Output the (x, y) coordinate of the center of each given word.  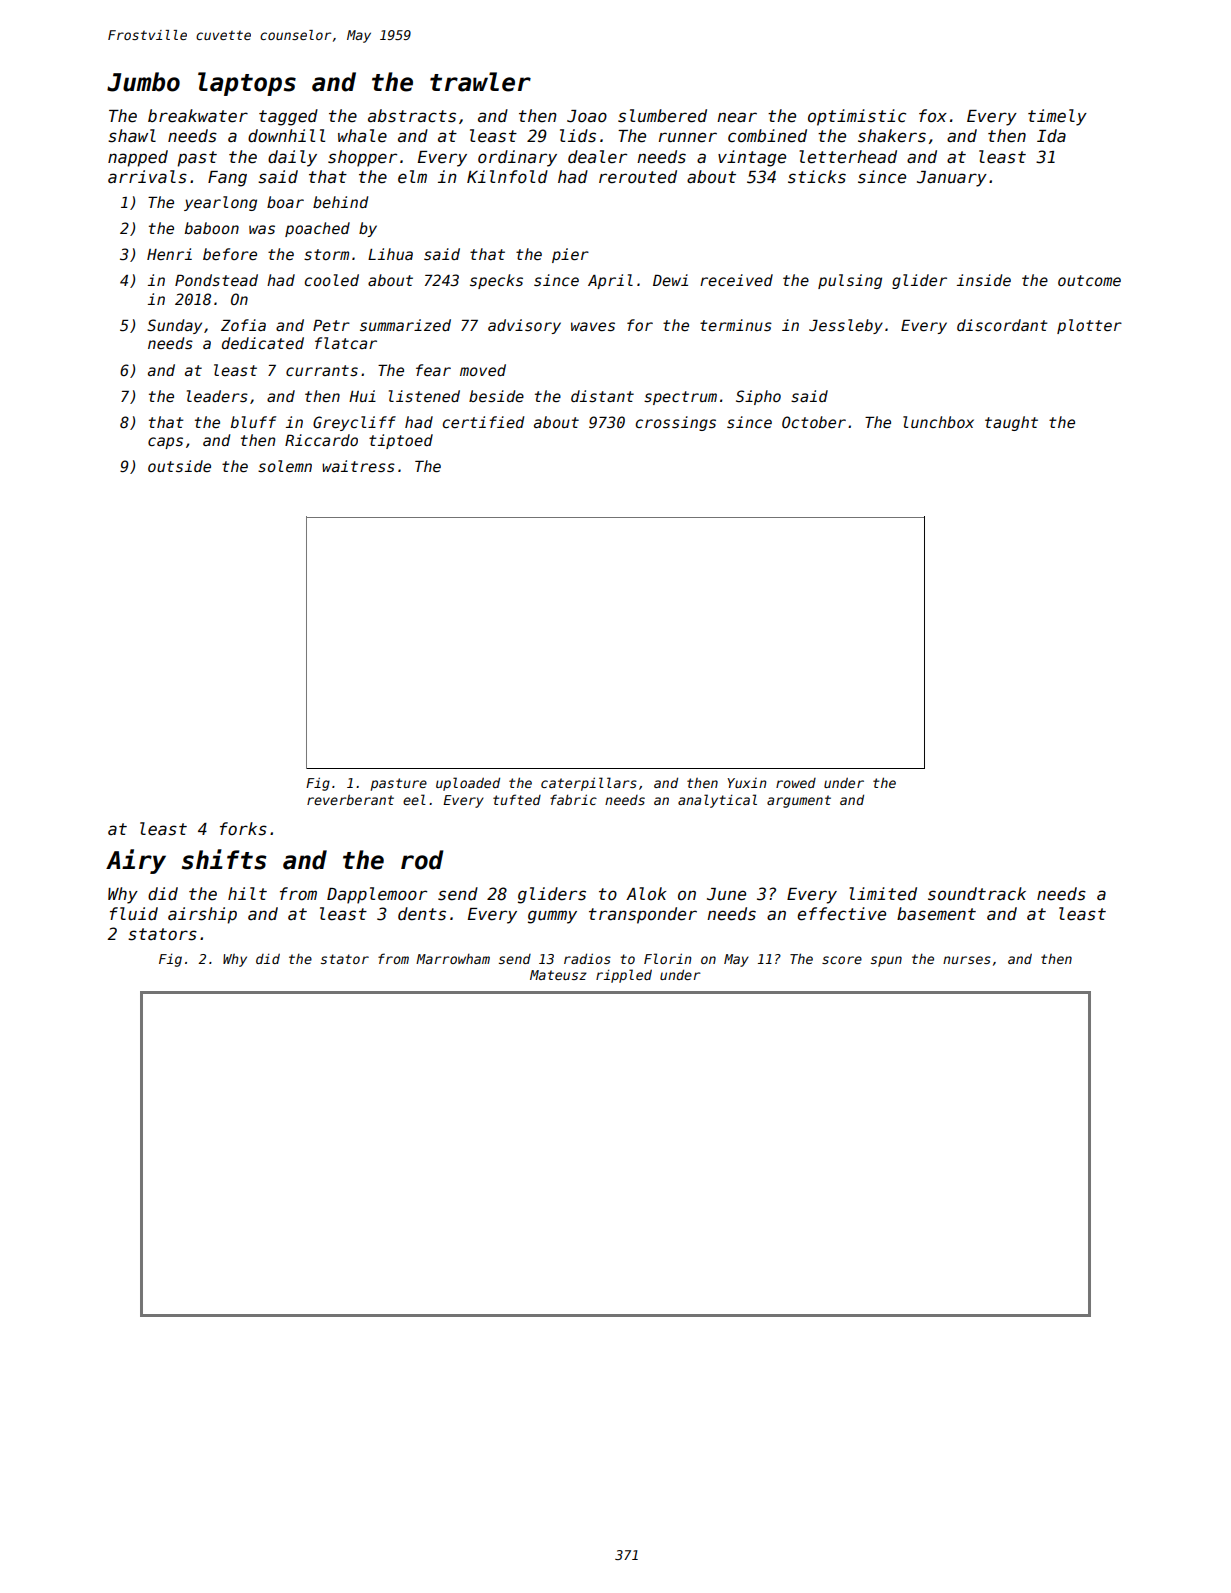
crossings (676, 423)
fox (933, 115)
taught (1011, 423)
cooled (332, 280)
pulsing (850, 281)
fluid (134, 914)
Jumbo (143, 82)
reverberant (350, 799)
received (736, 280)
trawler (480, 82)
